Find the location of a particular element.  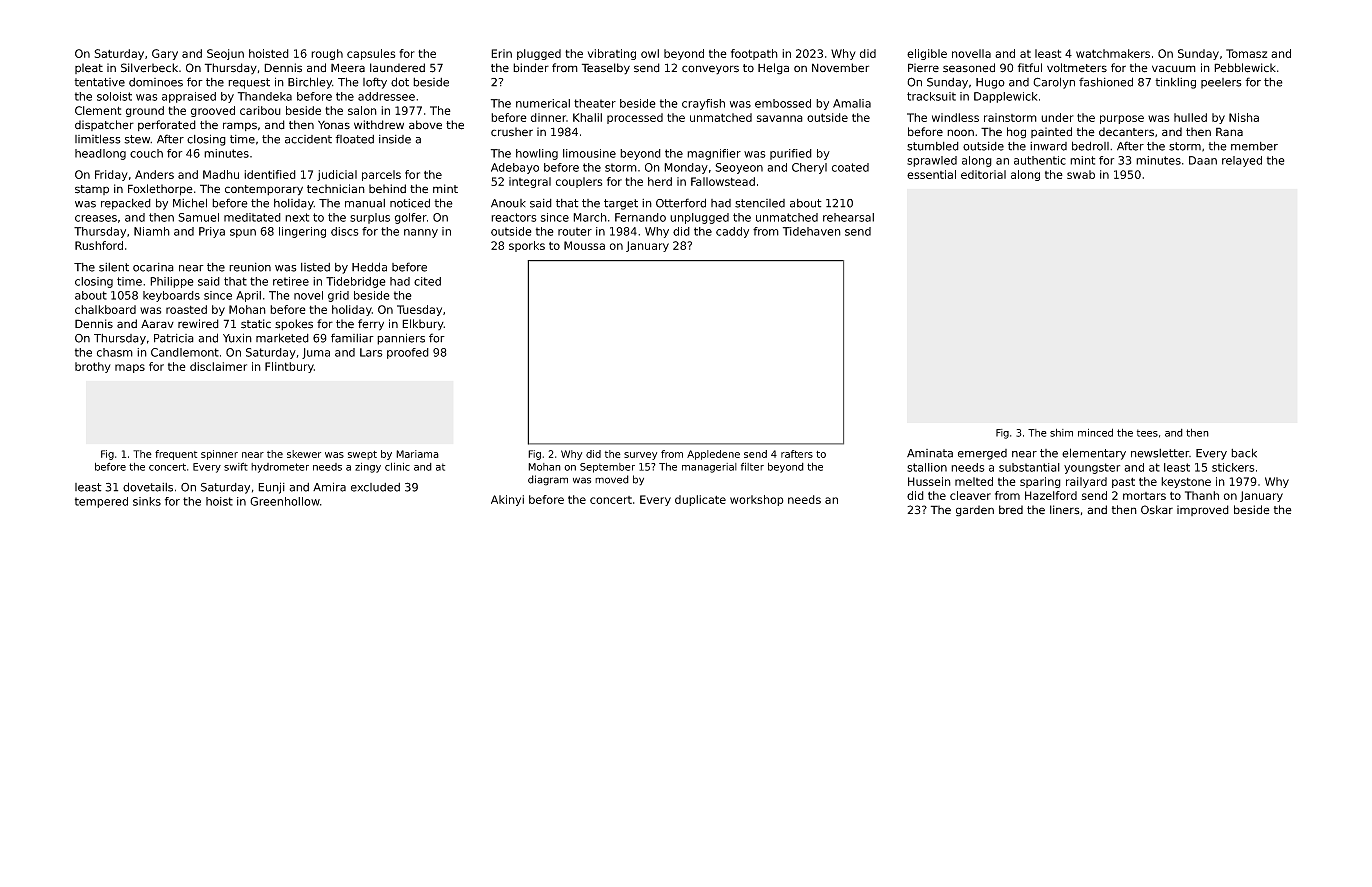

Tidehaven is located at coordinates (812, 231).
